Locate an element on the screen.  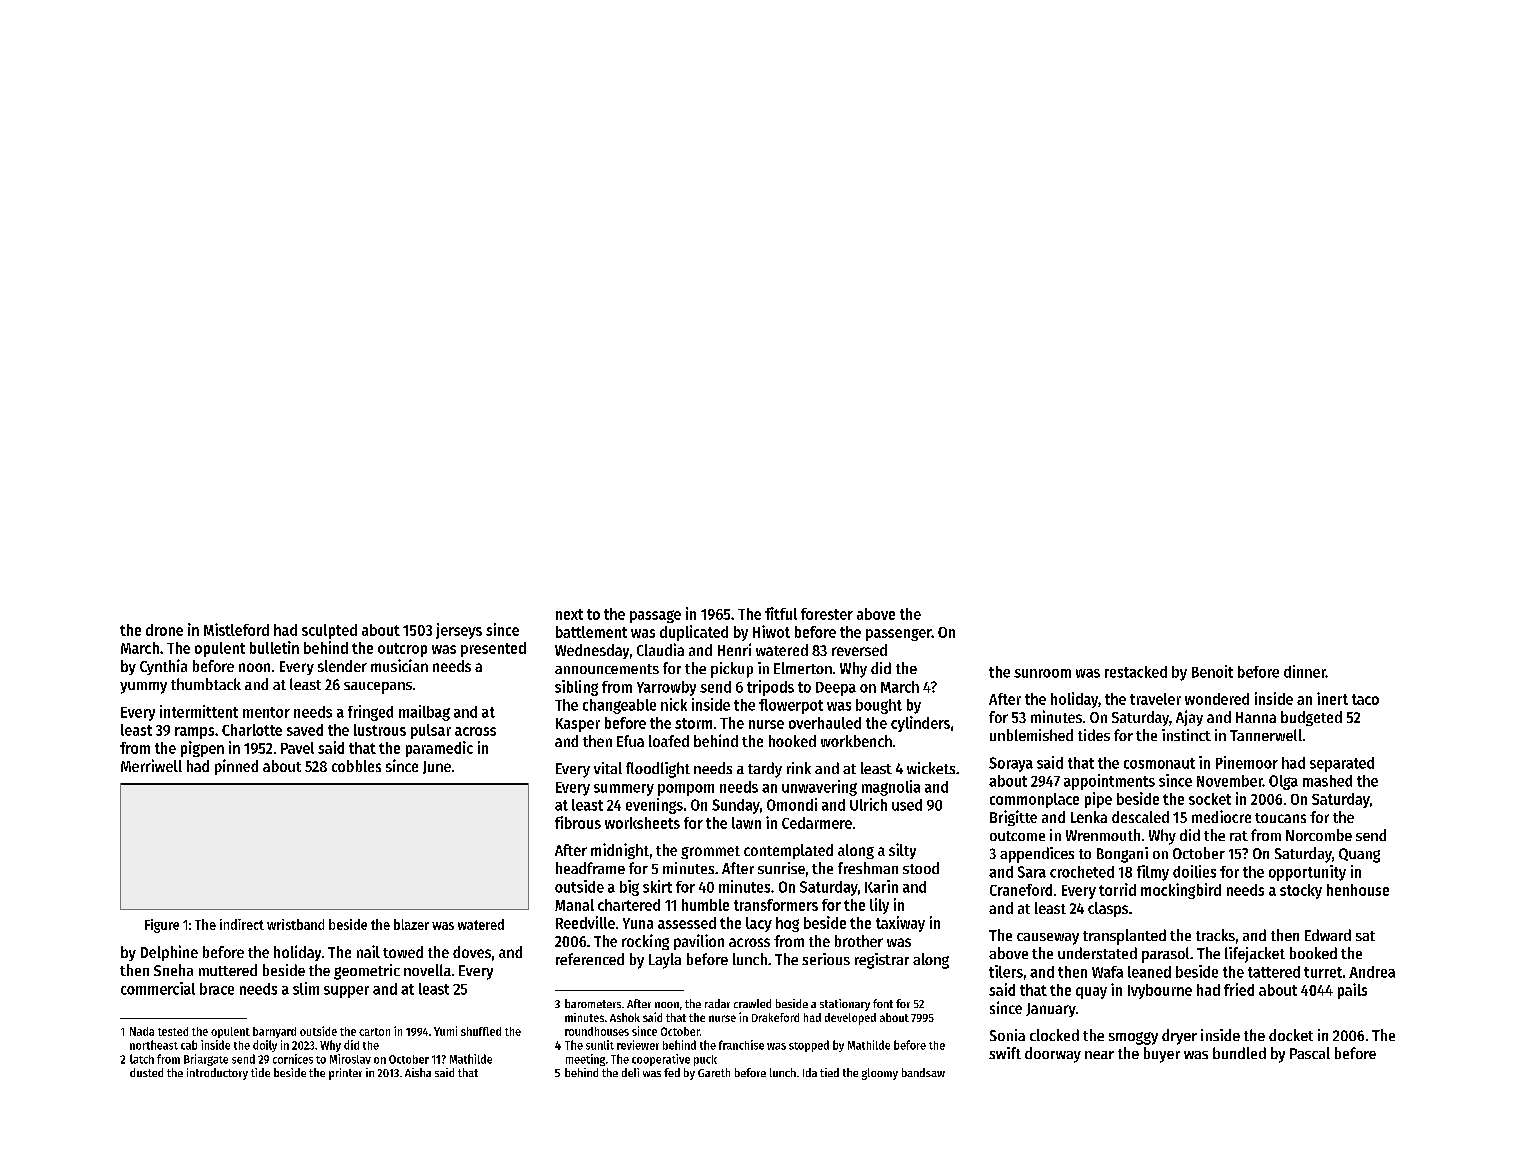
announcements is located at coordinates (607, 669).
